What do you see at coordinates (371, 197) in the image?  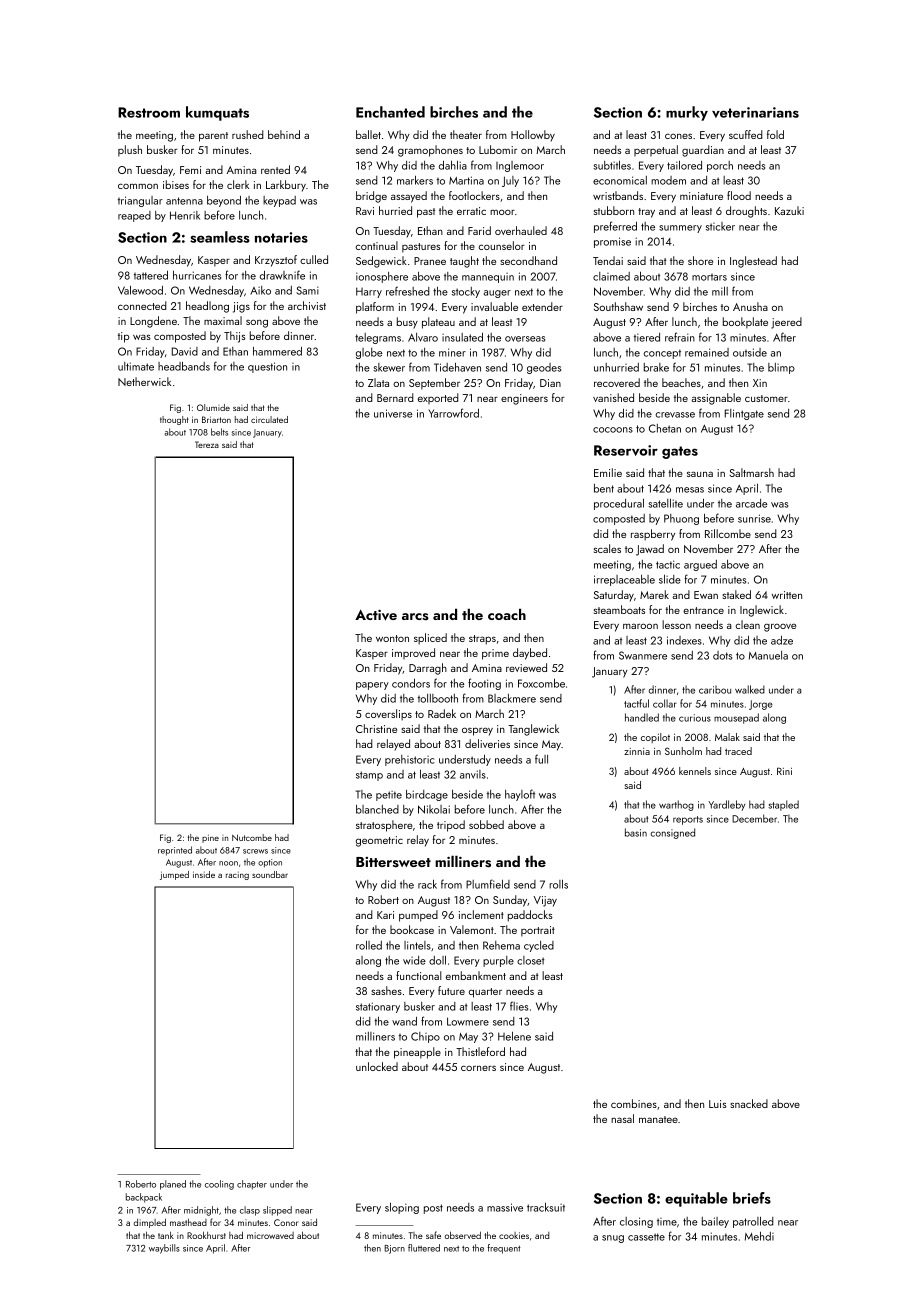 I see `bridge` at bounding box center [371, 197].
